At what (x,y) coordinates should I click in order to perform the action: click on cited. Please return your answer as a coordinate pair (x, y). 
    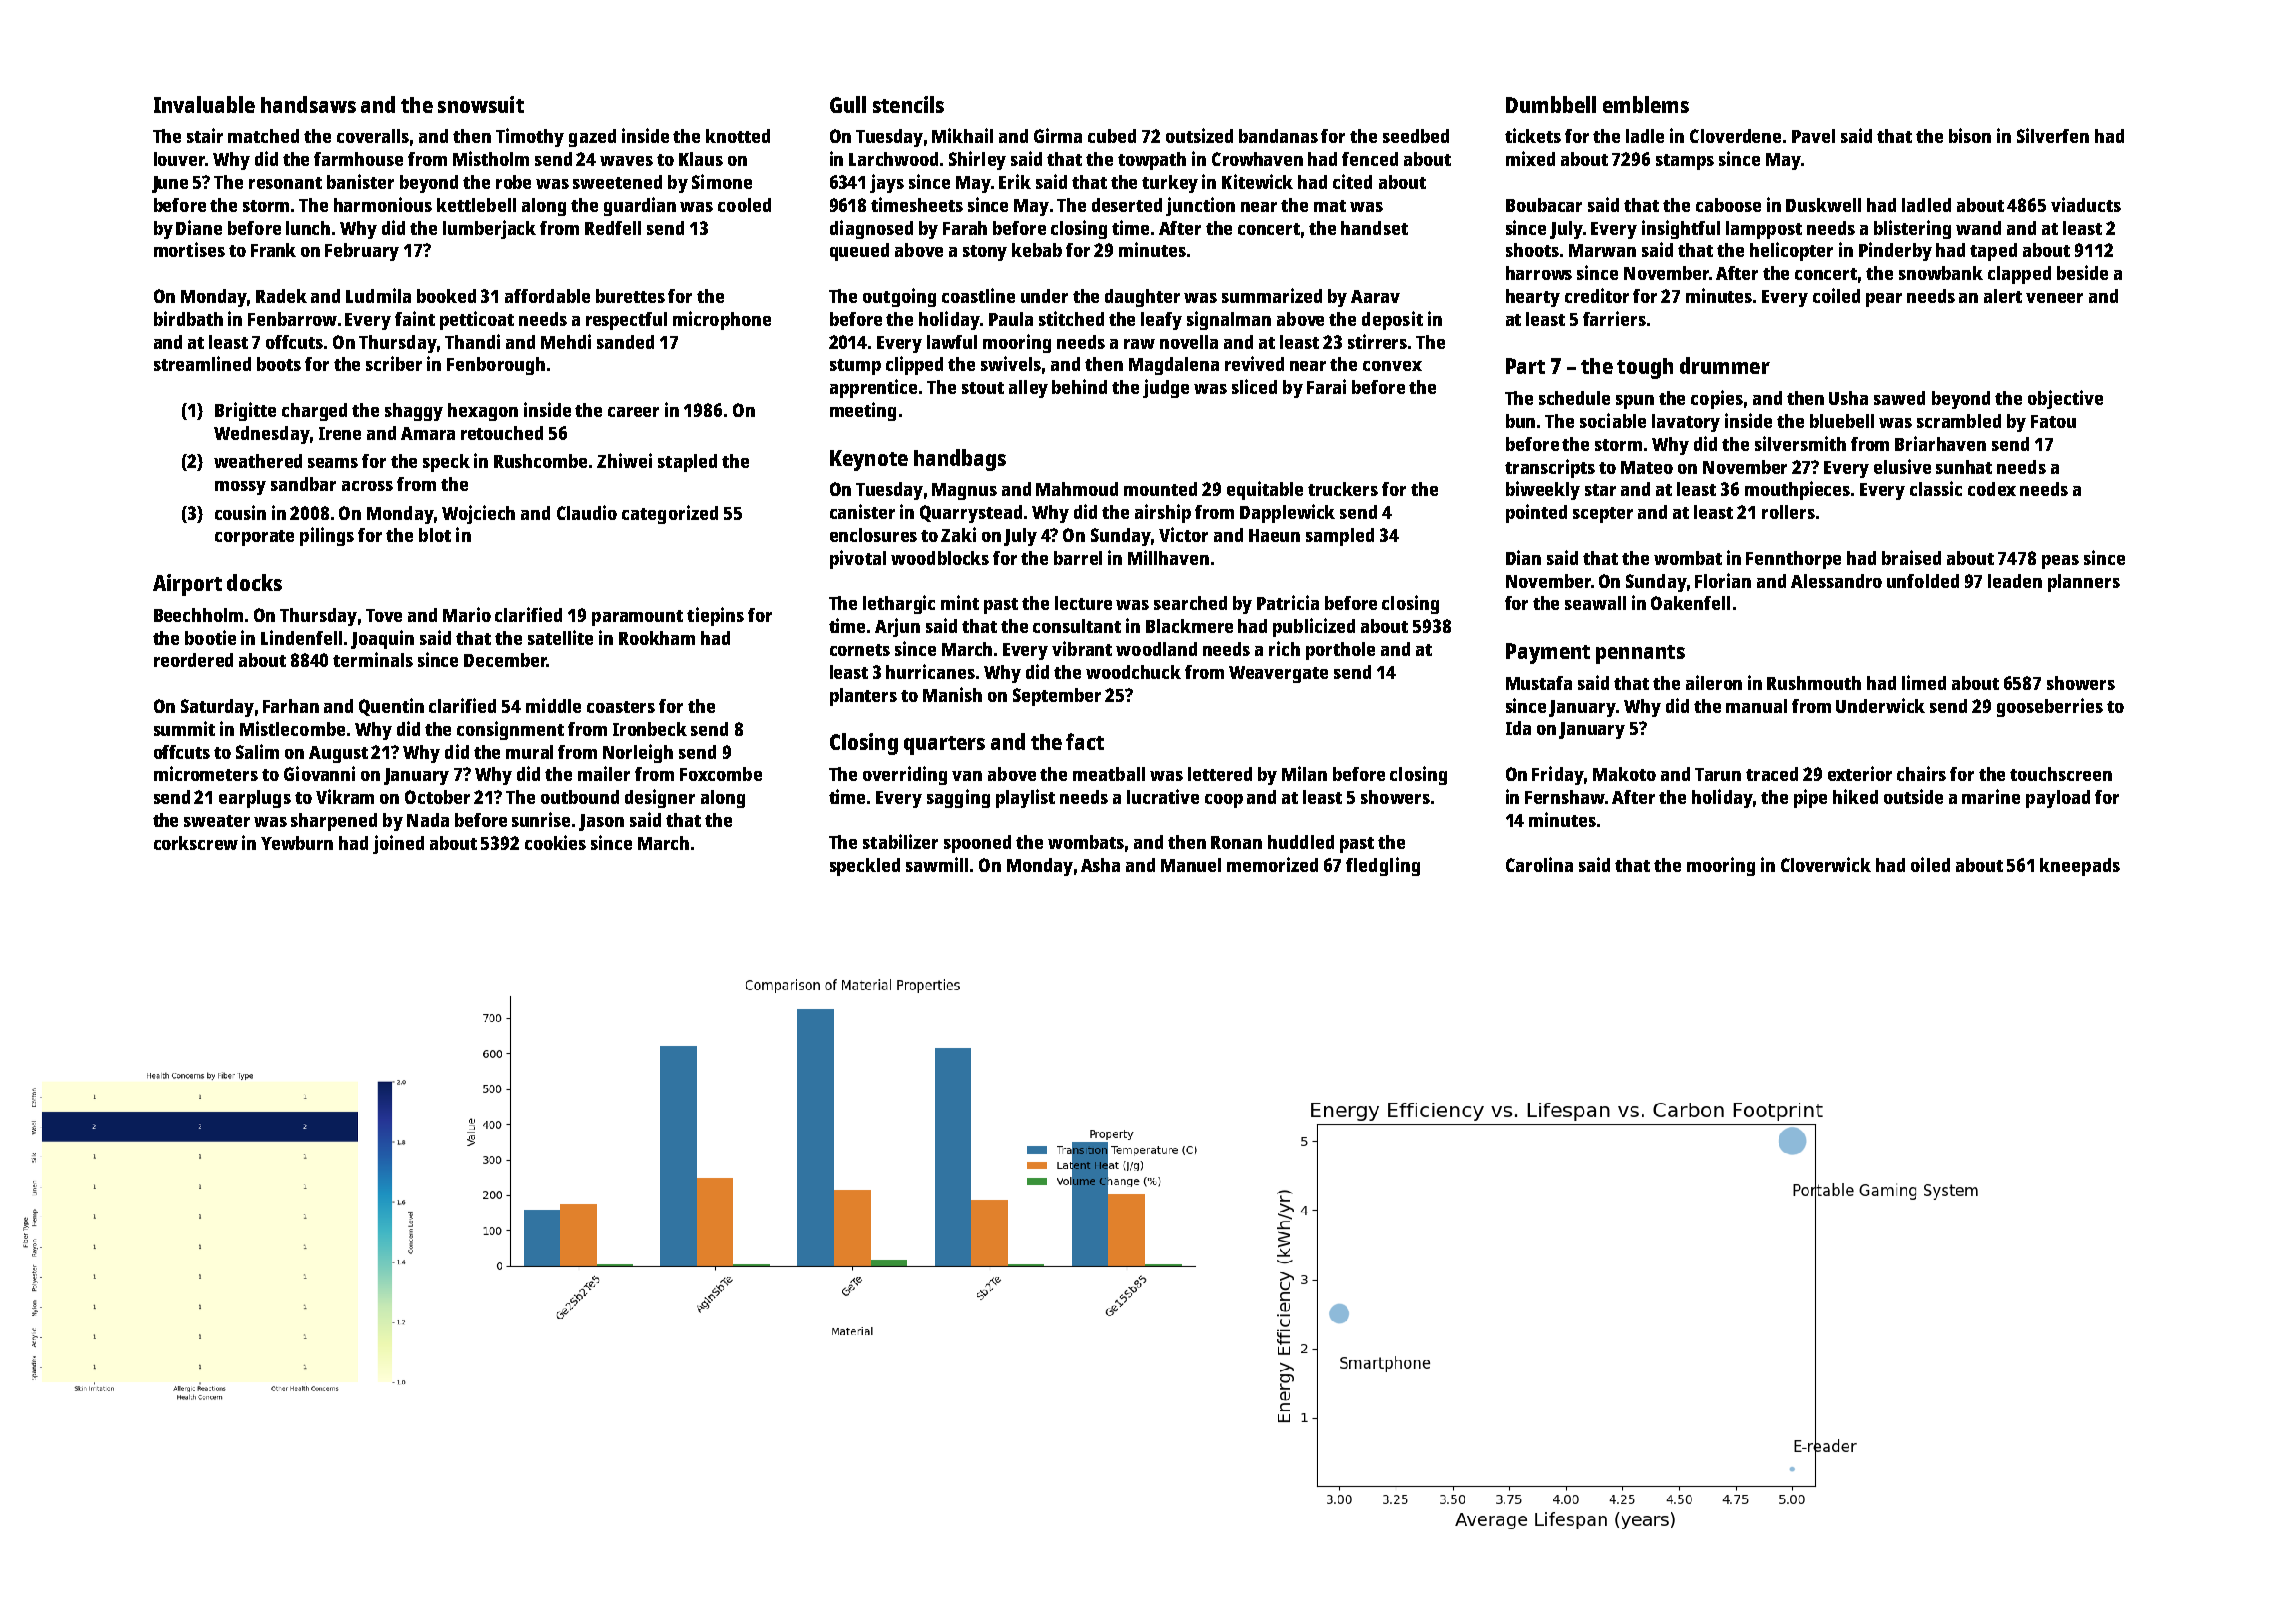
    Looking at the image, I should click on (1352, 181).
